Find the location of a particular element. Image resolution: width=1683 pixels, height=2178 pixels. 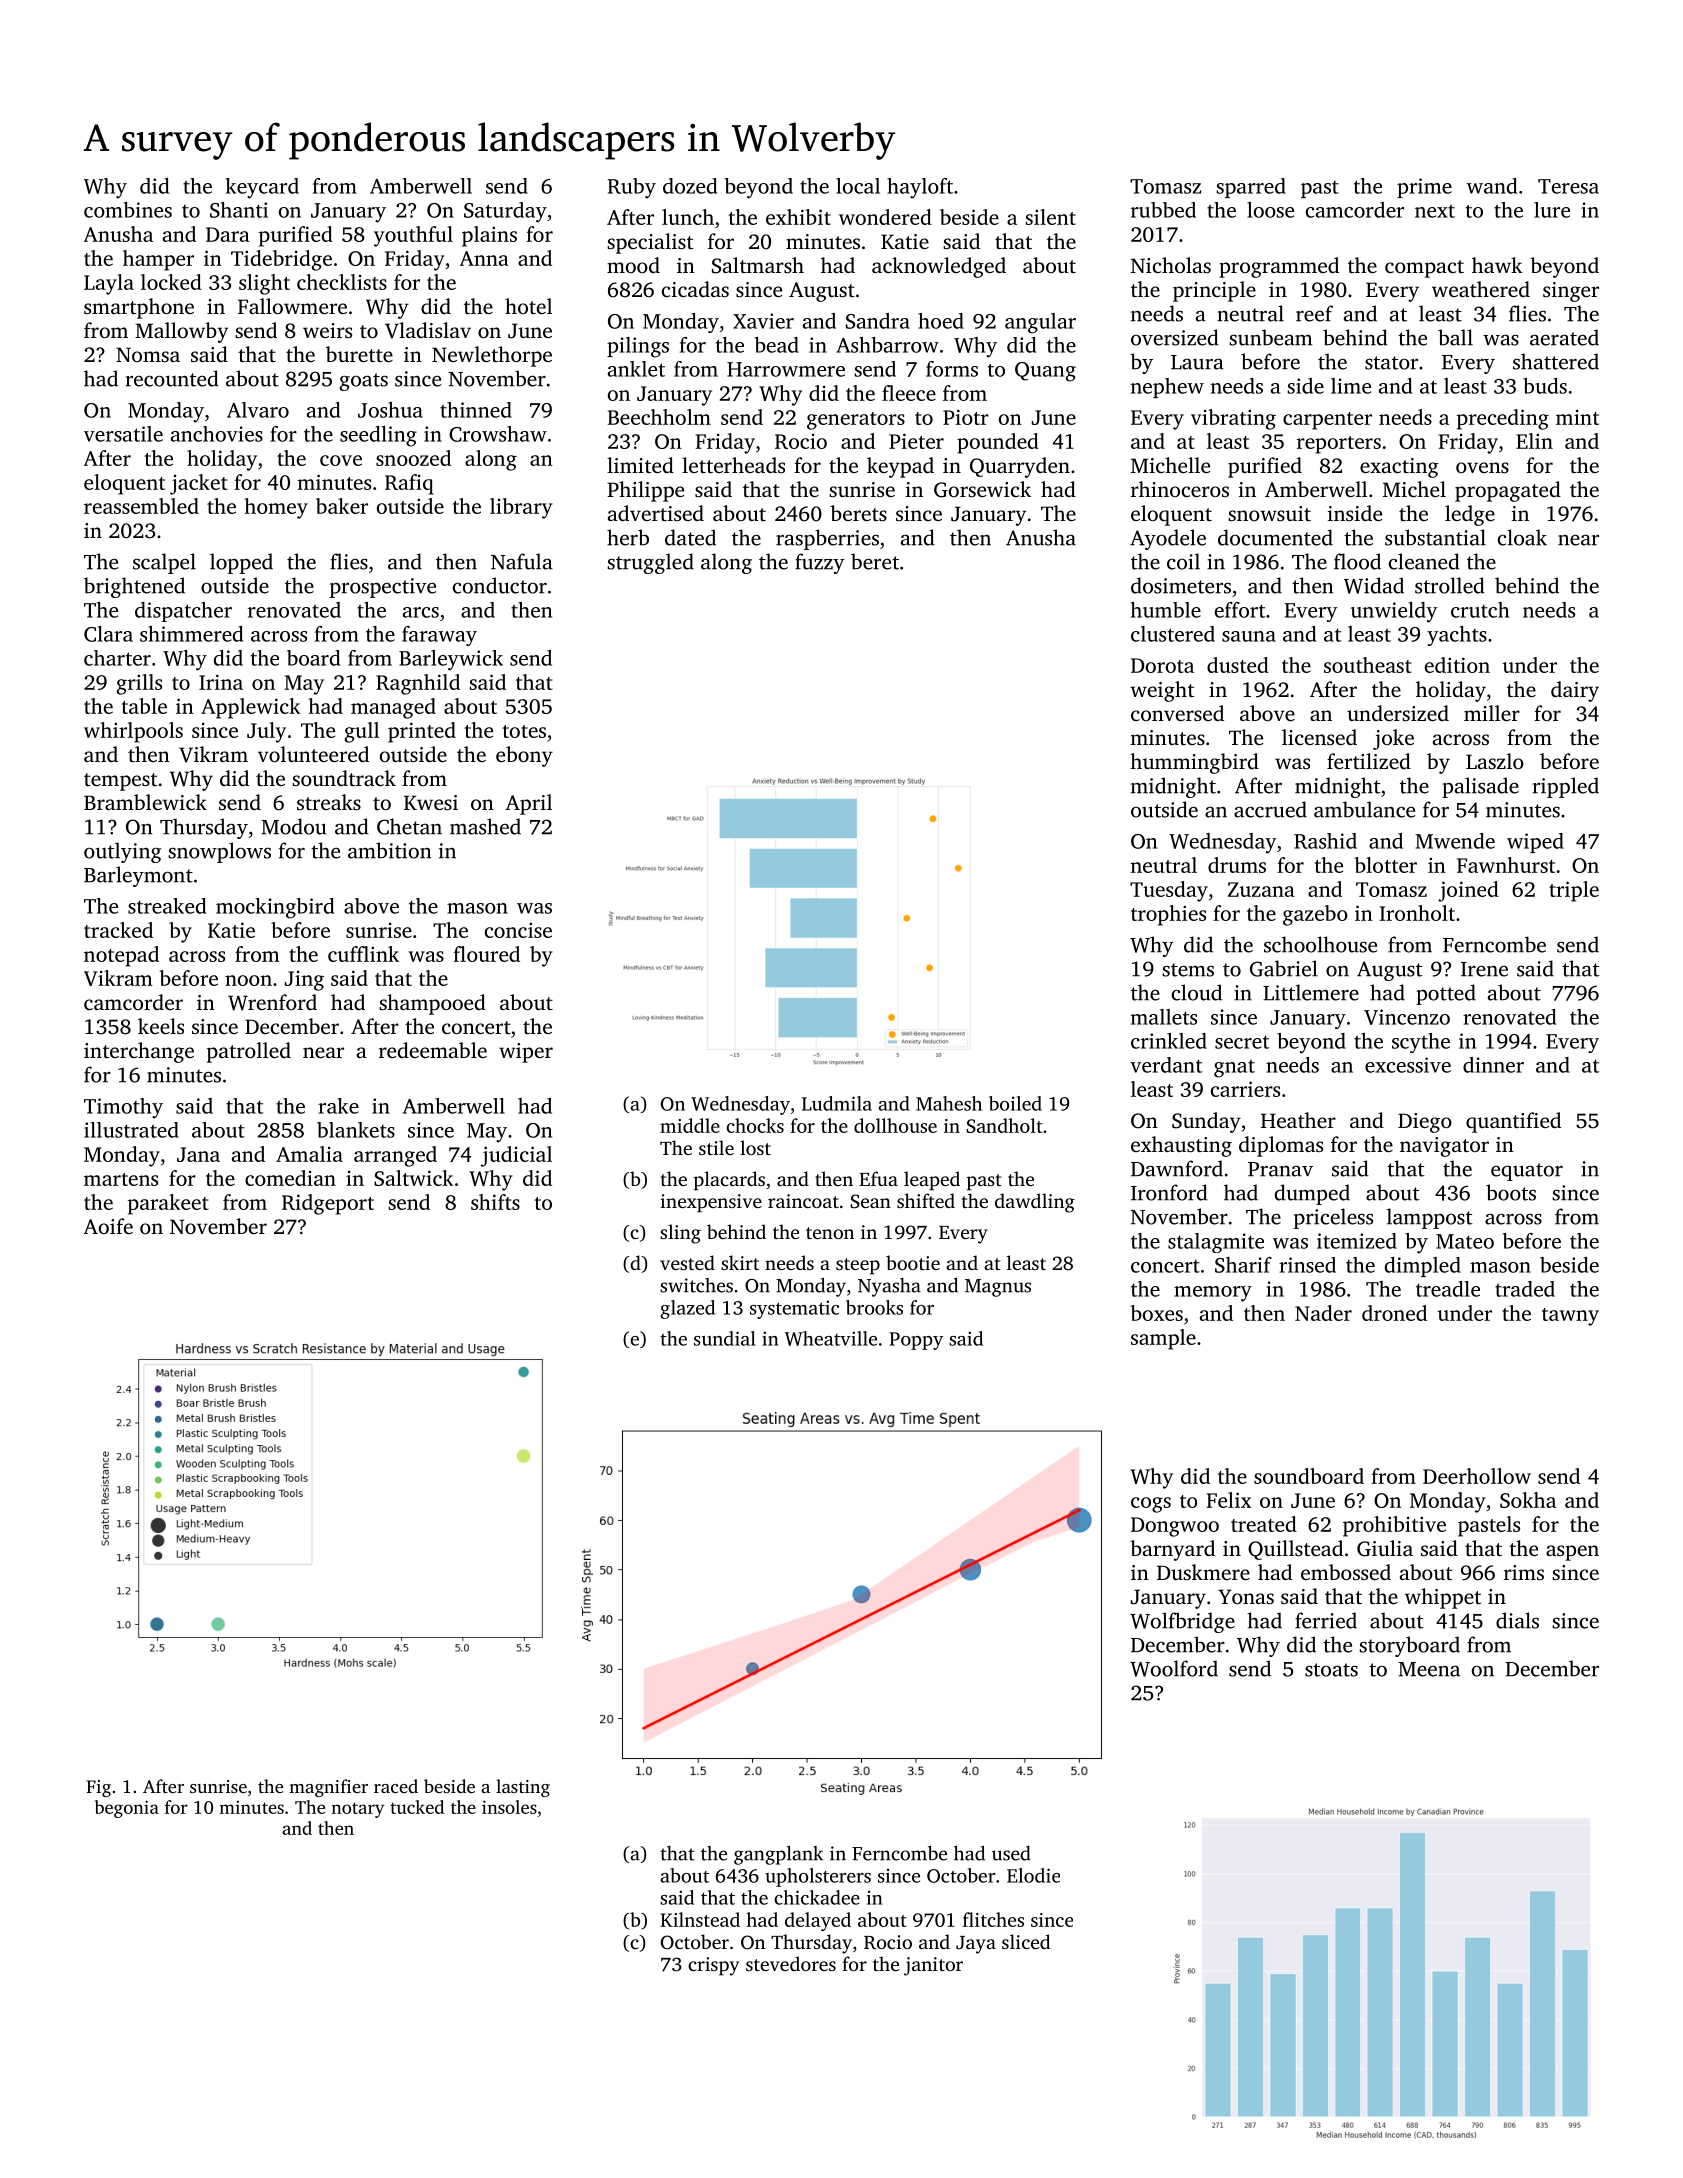

Irene is located at coordinates (1484, 969).
